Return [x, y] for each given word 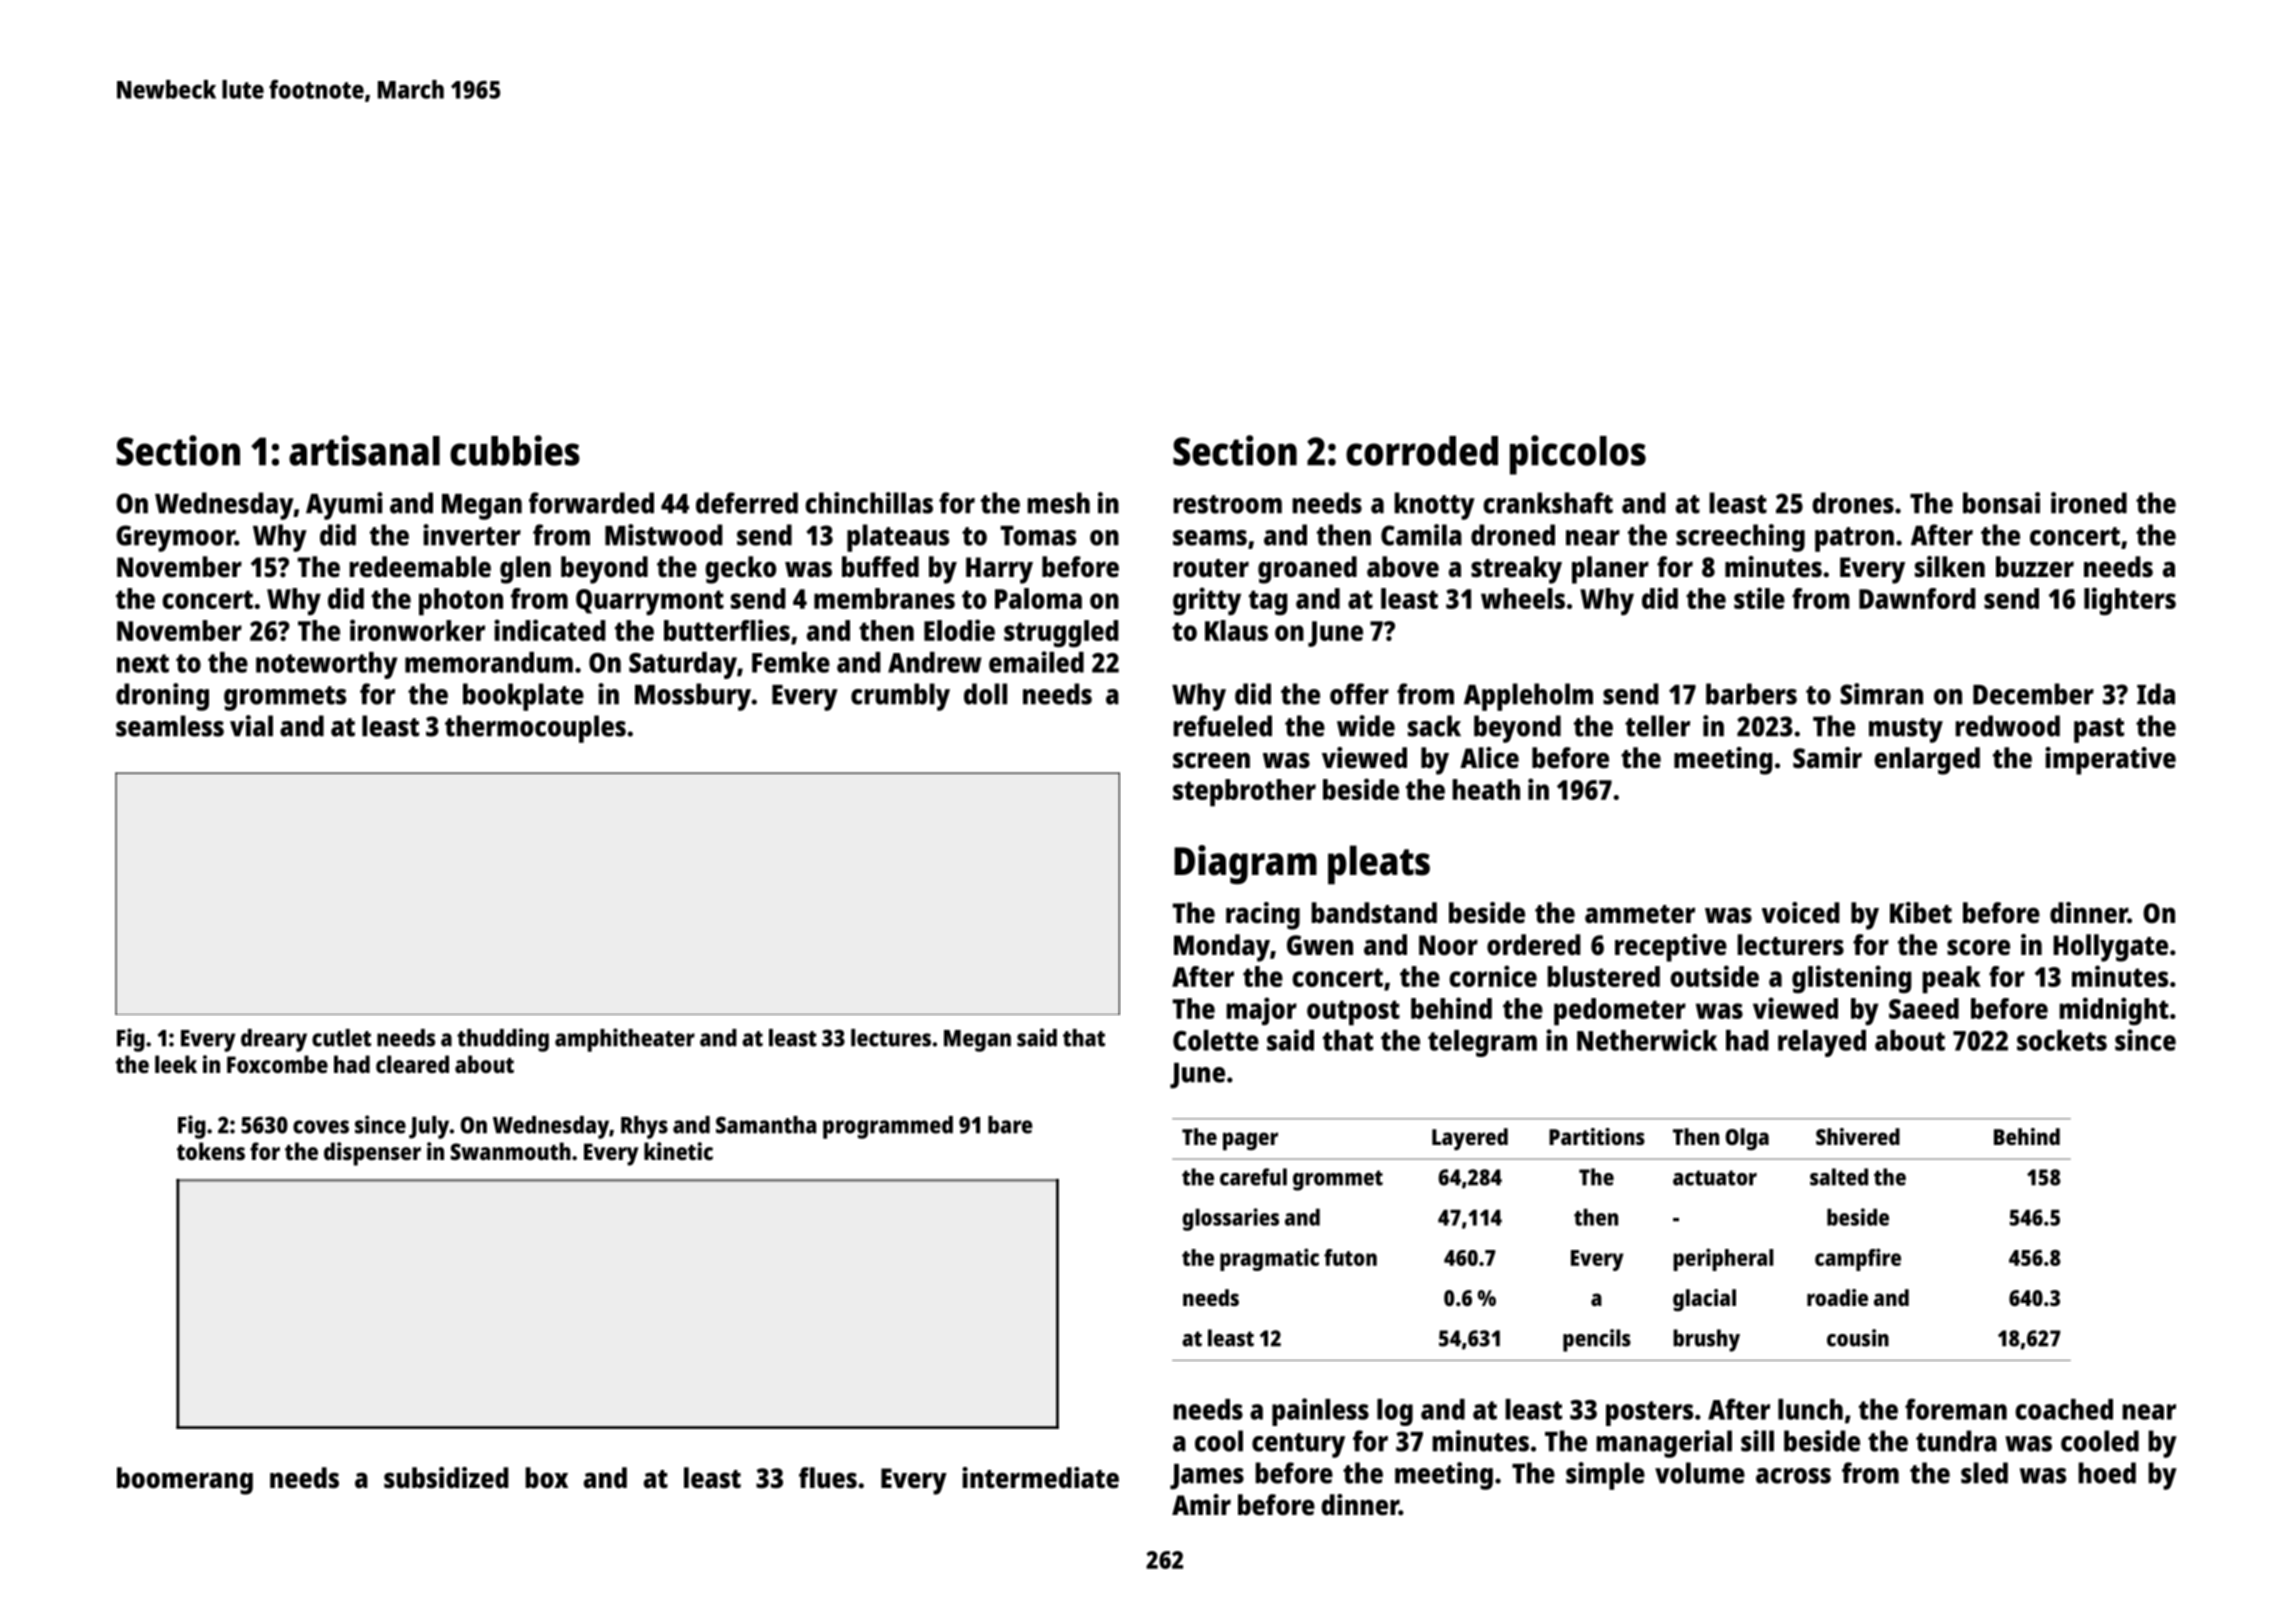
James [1207, 1477]
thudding [503, 1040]
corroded [1422, 451]
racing [1263, 916]
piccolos [1578, 455]
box [546, 1477]
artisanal [364, 450]
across [1793, 1476]
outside [1714, 976]
